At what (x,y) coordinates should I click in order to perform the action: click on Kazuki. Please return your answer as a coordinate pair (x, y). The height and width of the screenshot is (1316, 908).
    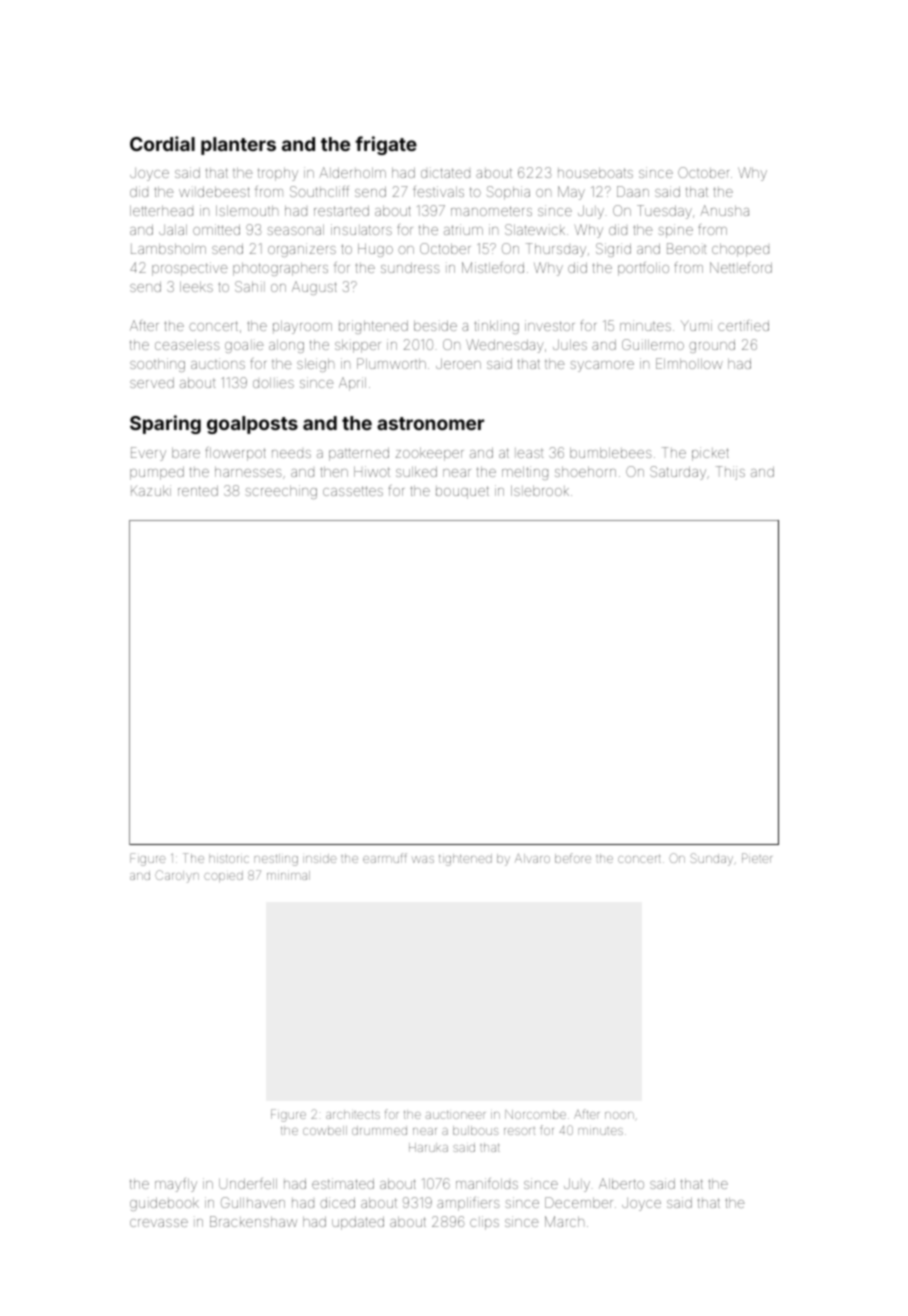
    Looking at the image, I should click on (151, 490).
